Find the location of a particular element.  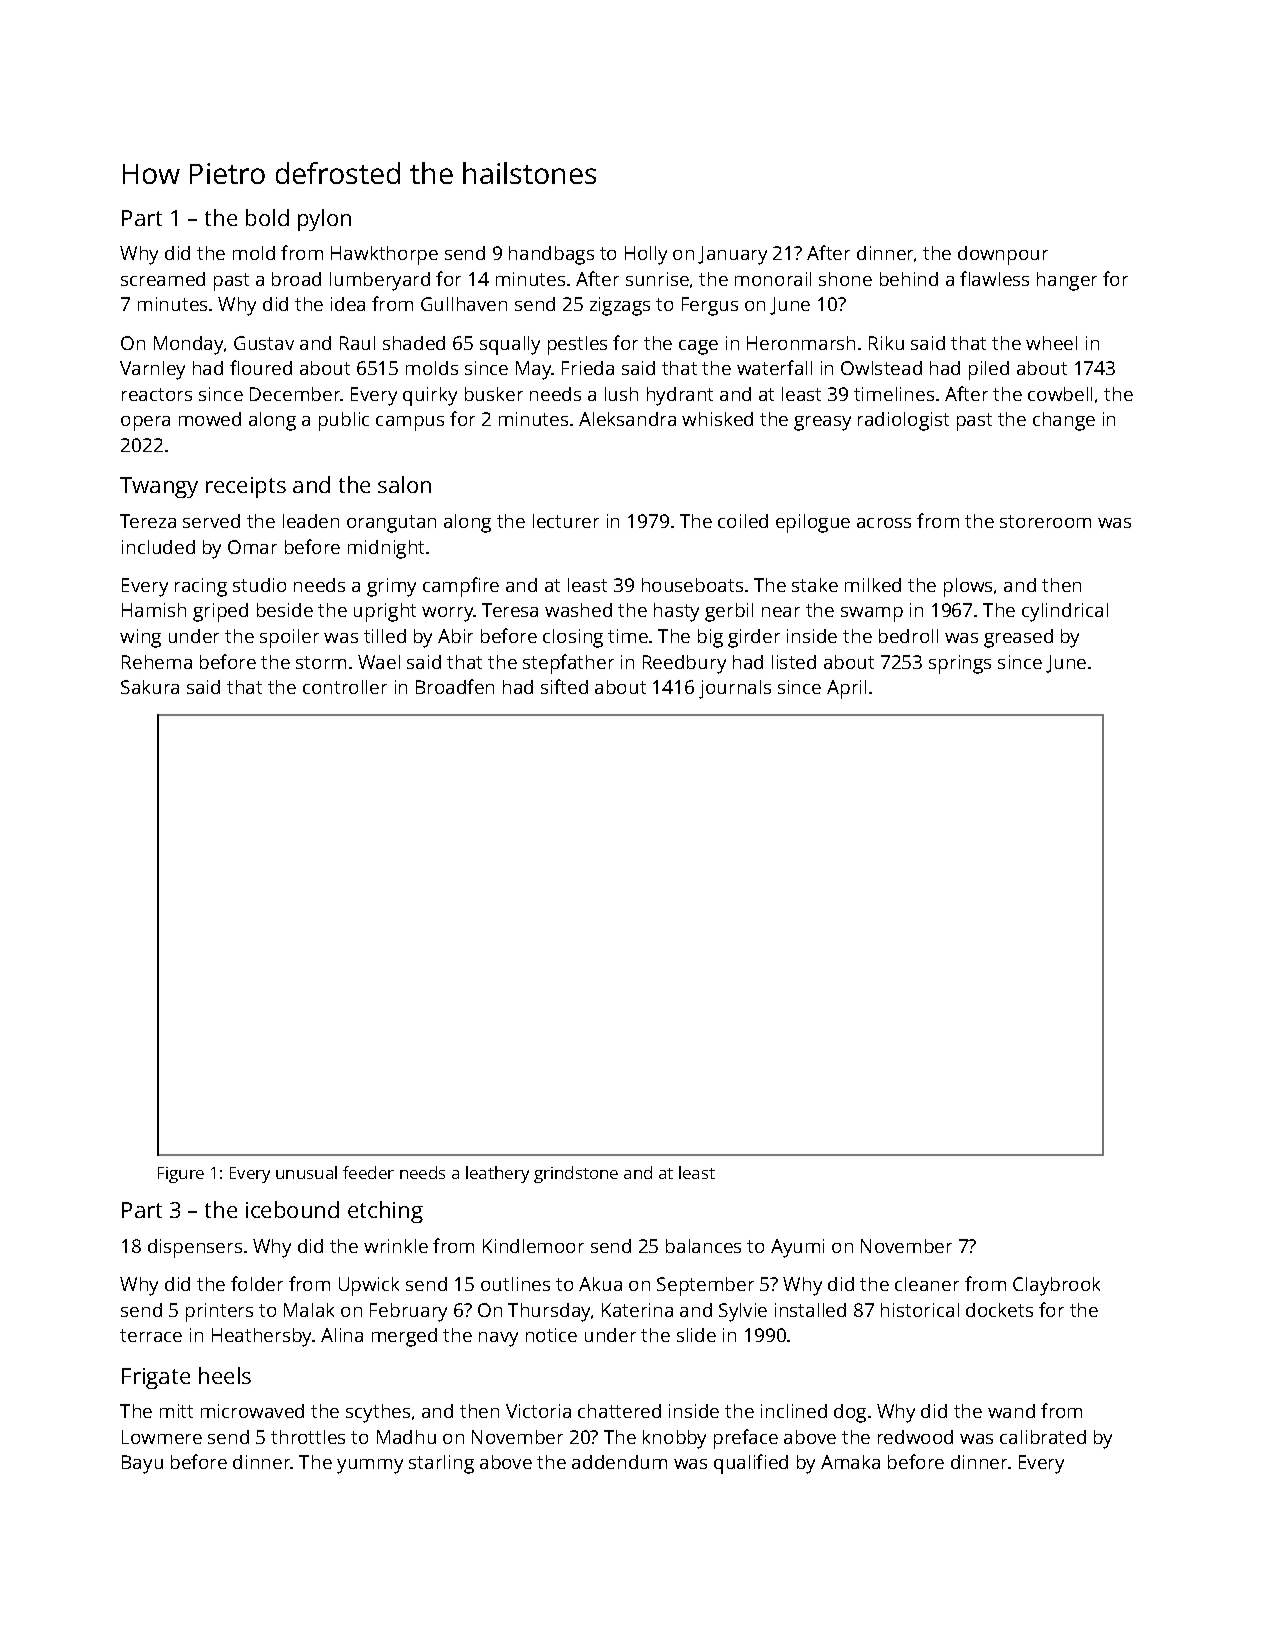

navy is located at coordinates (498, 1339).
